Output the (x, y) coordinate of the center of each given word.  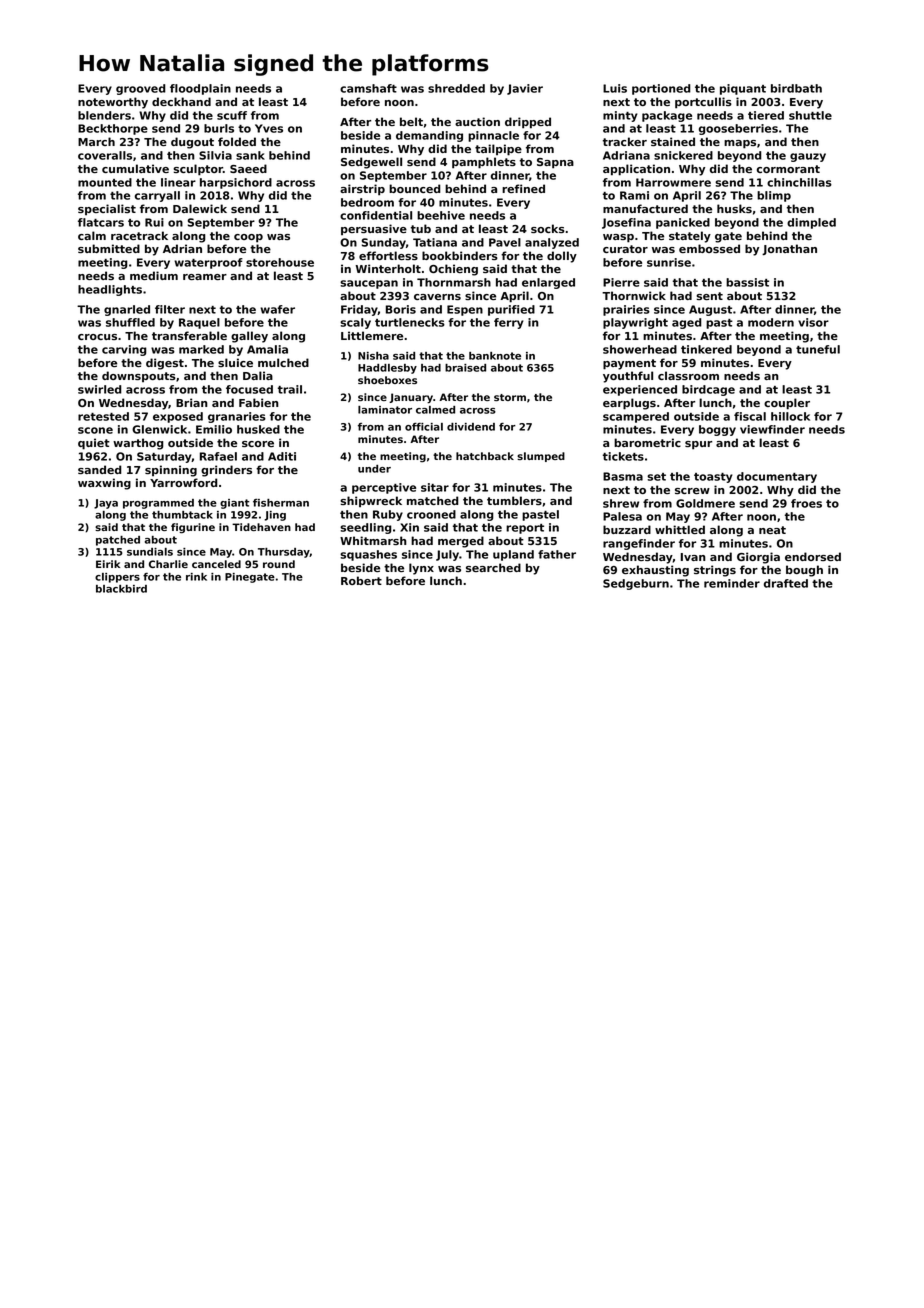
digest (165, 364)
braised (465, 368)
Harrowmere (673, 182)
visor (813, 322)
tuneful (818, 349)
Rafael (218, 456)
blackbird (121, 589)
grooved (141, 89)
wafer (277, 309)
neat (772, 530)
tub (421, 228)
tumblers (514, 500)
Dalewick (200, 208)
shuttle (810, 115)
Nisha (373, 356)
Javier (525, 89)
